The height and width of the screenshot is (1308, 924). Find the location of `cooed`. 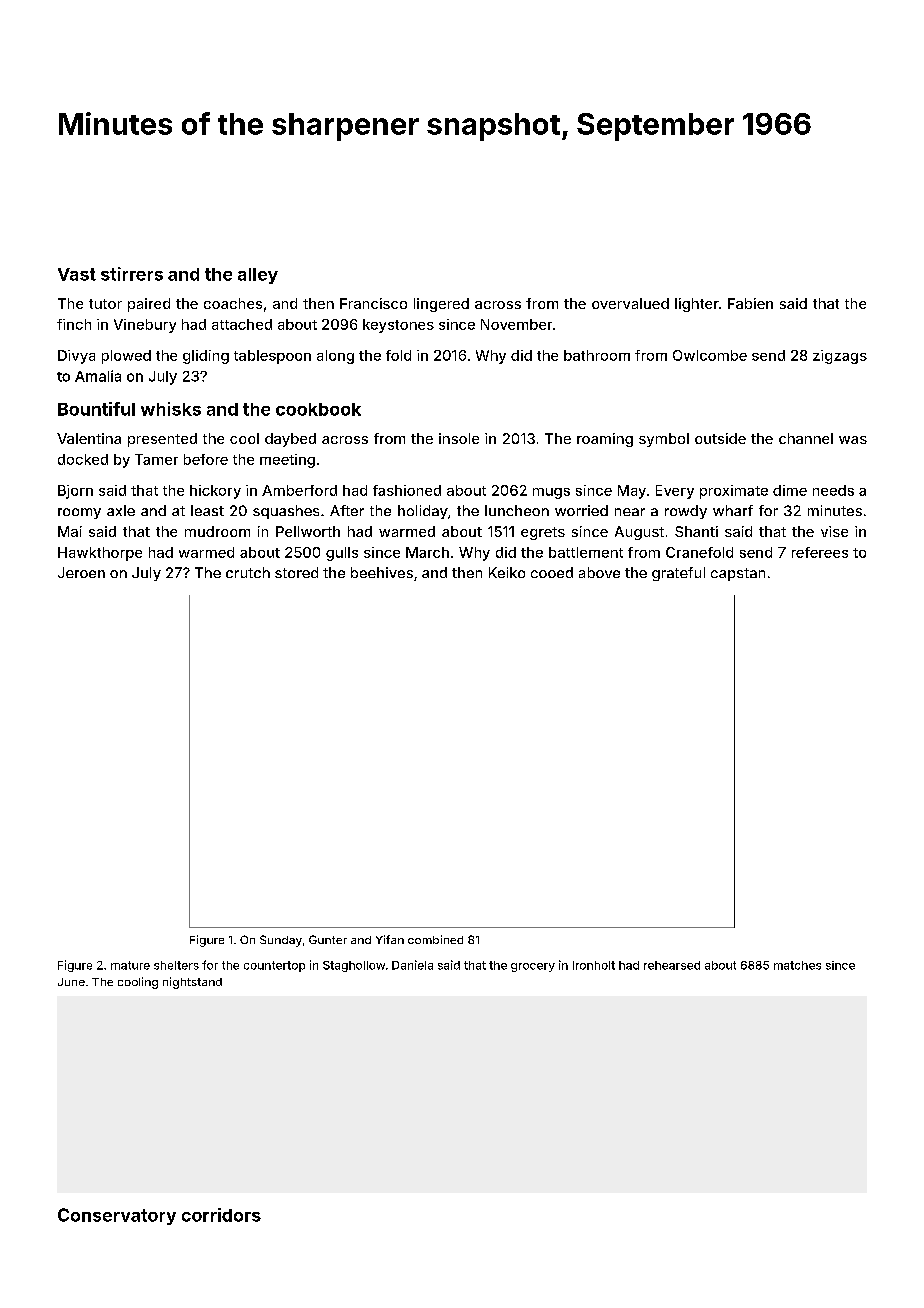

cooed is located at coordinates (552, 572).
